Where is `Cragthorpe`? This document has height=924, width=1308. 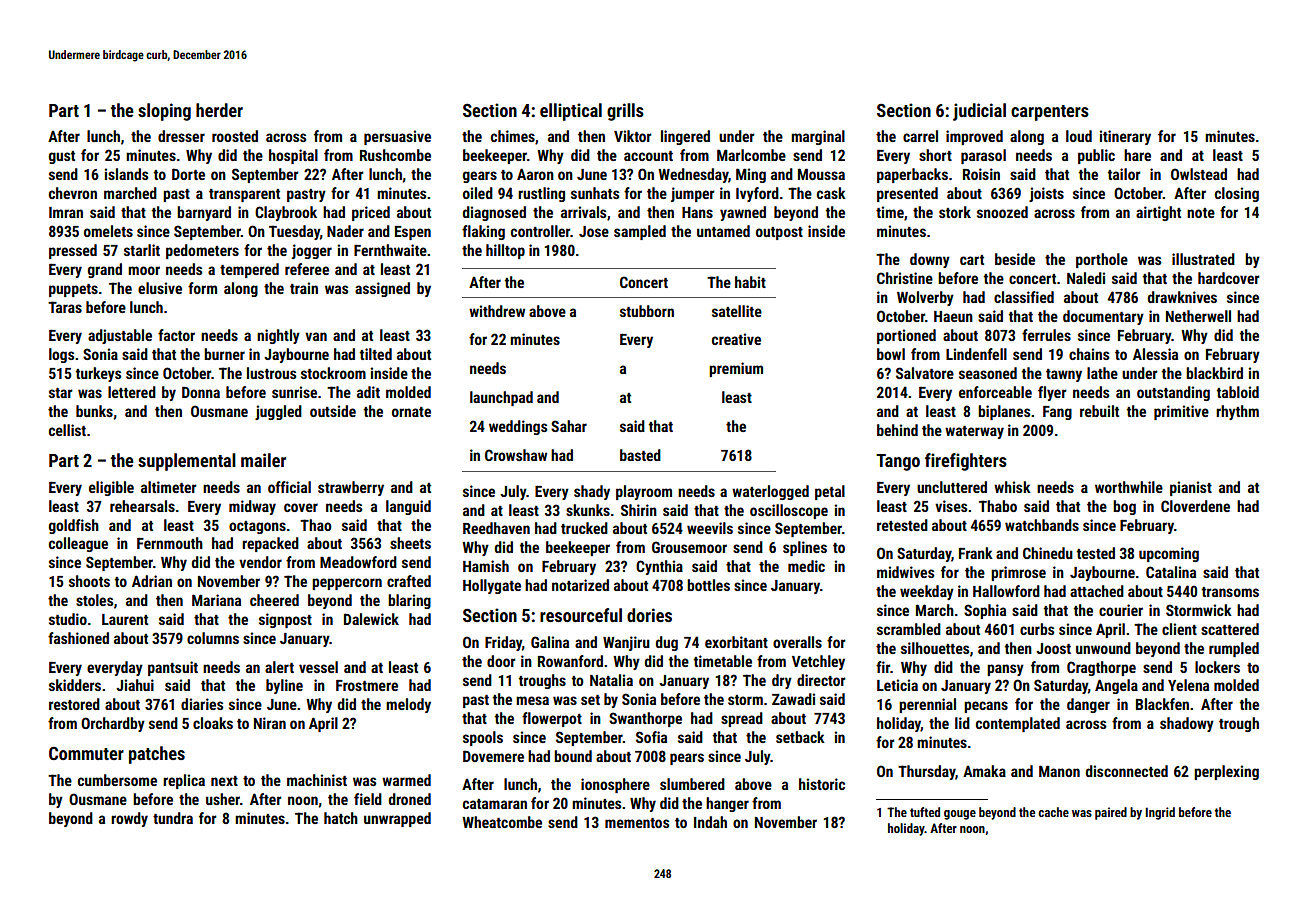 Cragthorpe is located at coordinates (1101, 668).
